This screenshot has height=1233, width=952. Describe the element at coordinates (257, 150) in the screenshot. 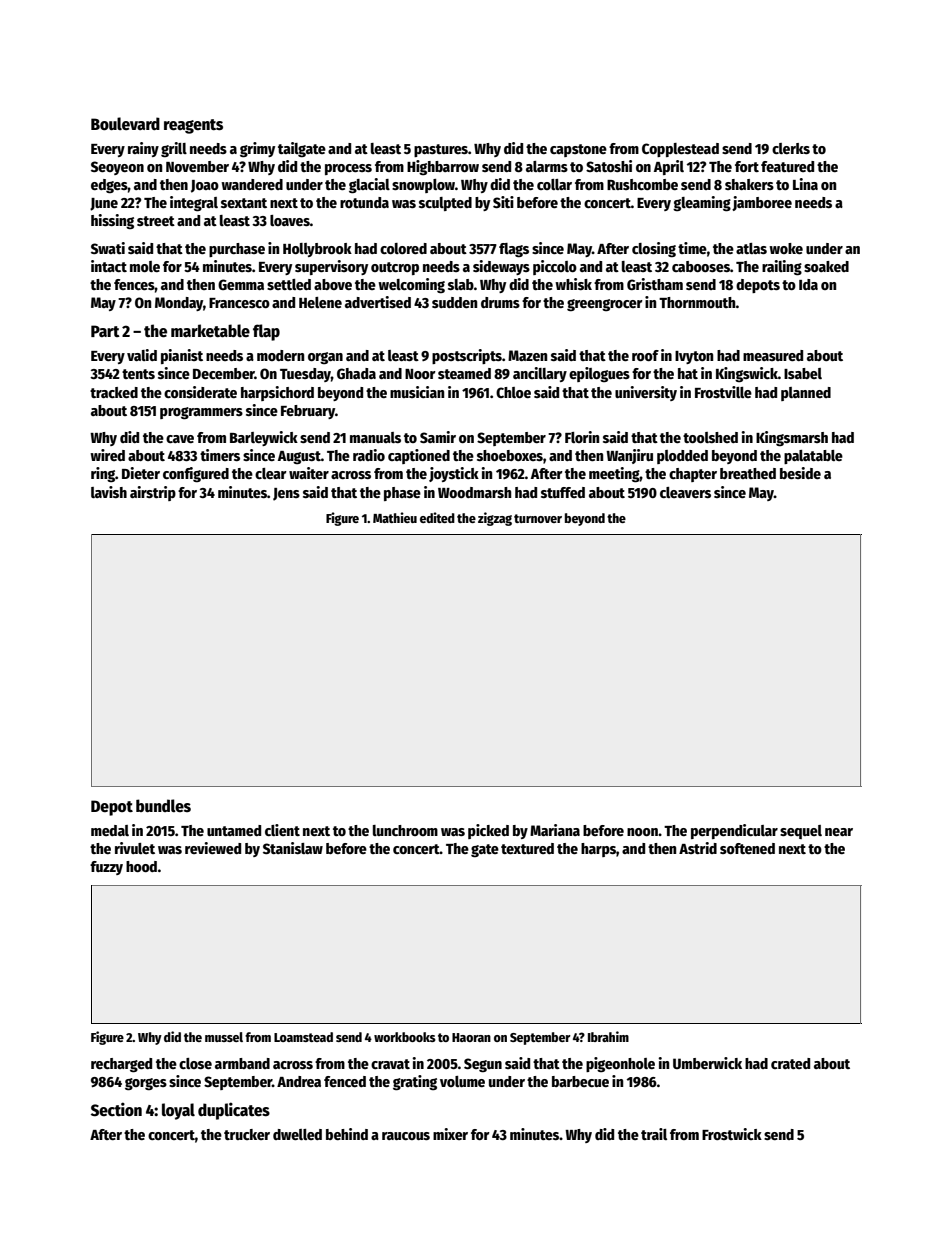

I see `grimy` at that location.
